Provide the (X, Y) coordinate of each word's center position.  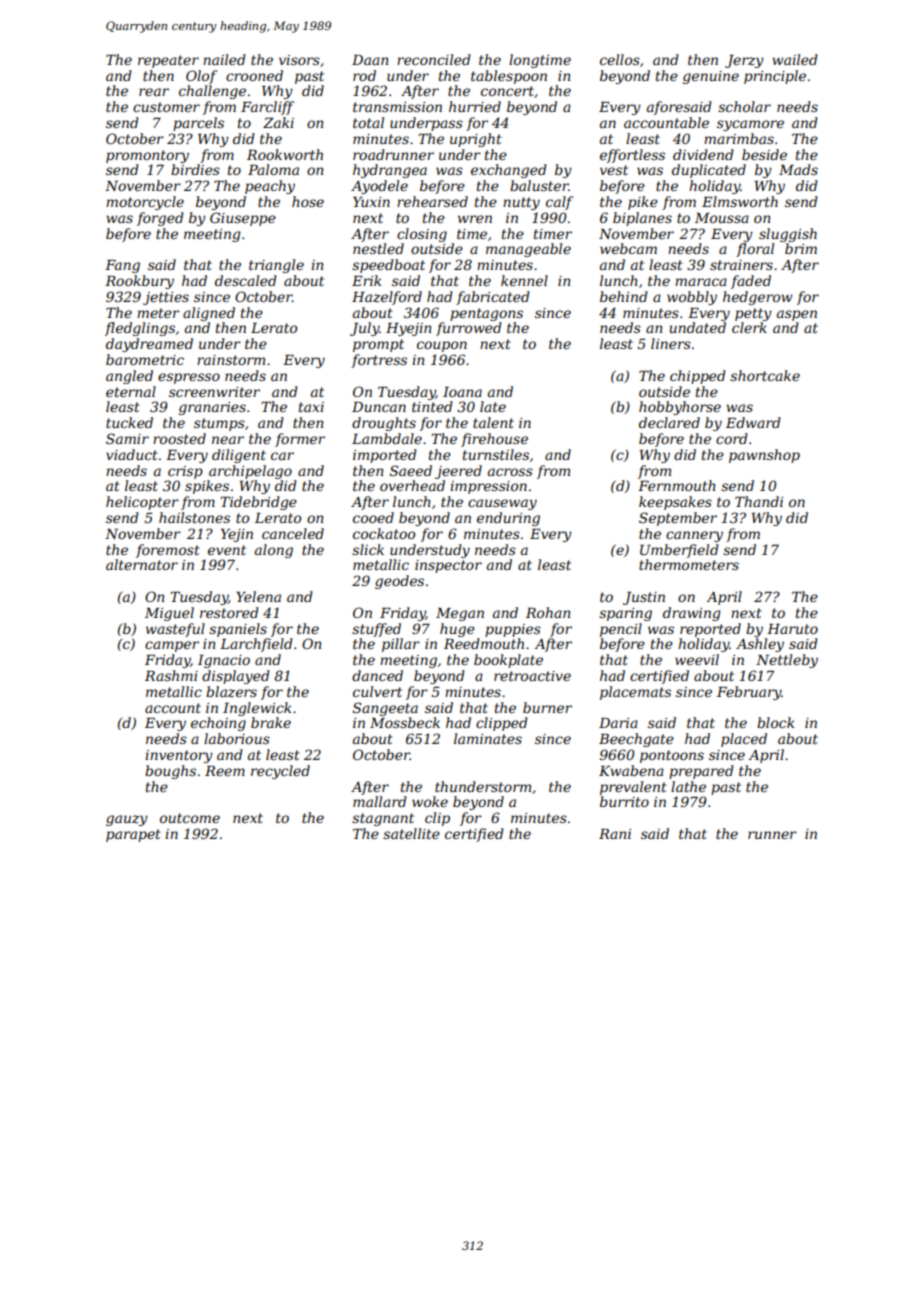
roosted (179, 438)
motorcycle (145, 203)
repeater (168, 61)
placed (744, 740)
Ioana (462, 392)
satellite (411, 833)
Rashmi (171, 675)
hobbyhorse (680, 408)
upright (476, 140)
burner (547, 707)
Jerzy (744, 61)
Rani (615, 834)
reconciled (434, 59)
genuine (711, 77)
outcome (190, 818)
